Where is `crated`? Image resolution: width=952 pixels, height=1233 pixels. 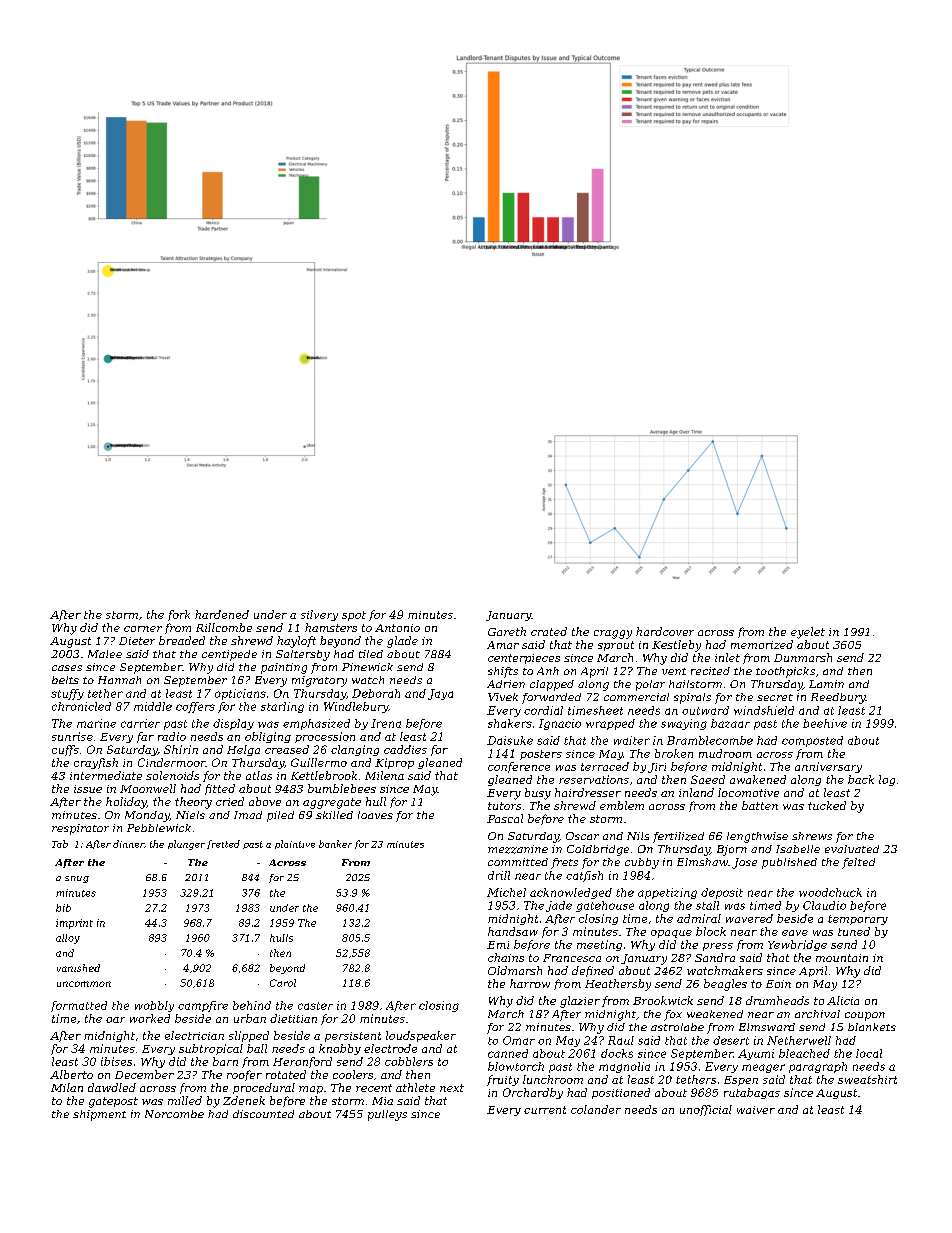 crated is located at coordinates (549, 631).
